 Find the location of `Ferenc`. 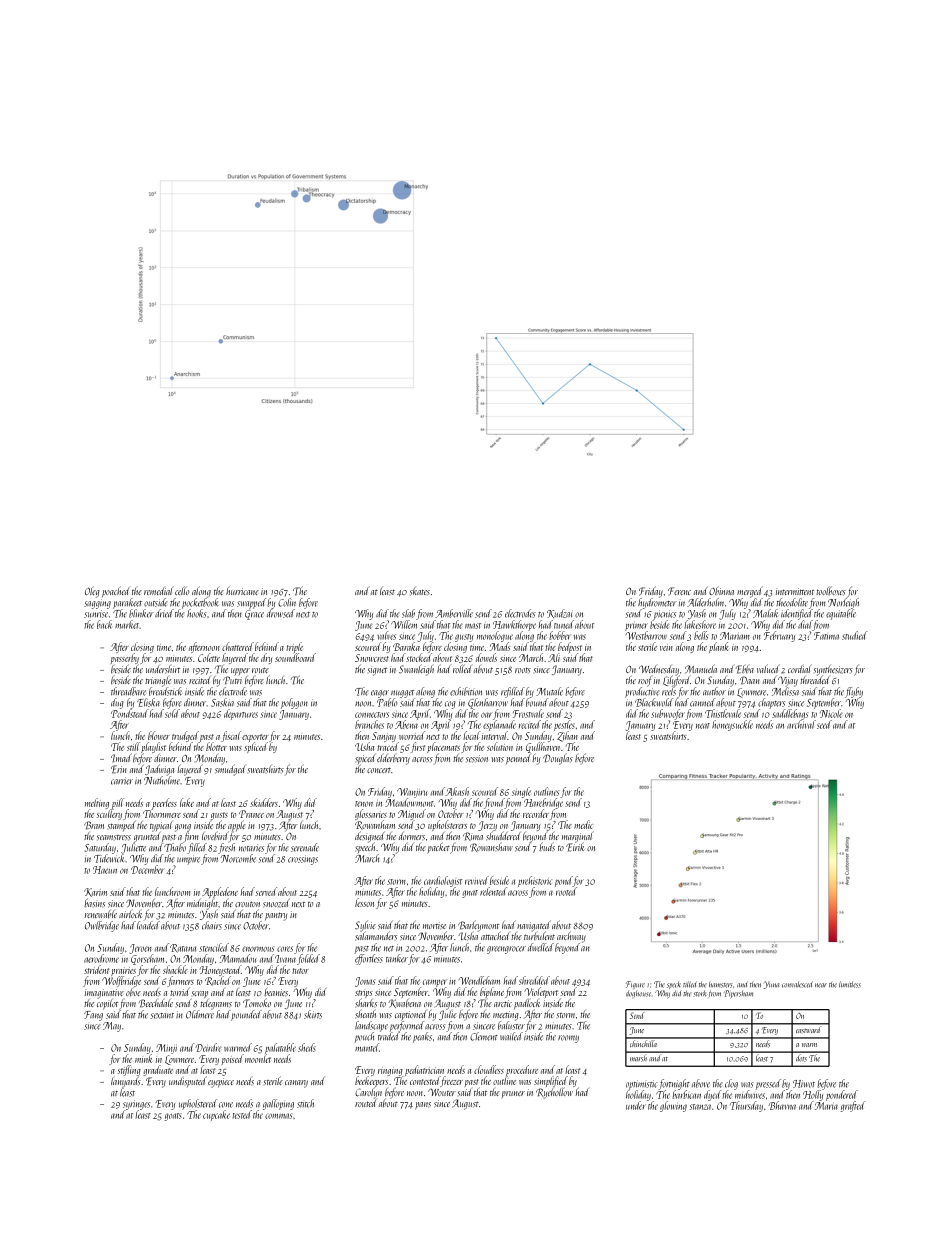

Ferenc is located at coordinates (679, 591).
